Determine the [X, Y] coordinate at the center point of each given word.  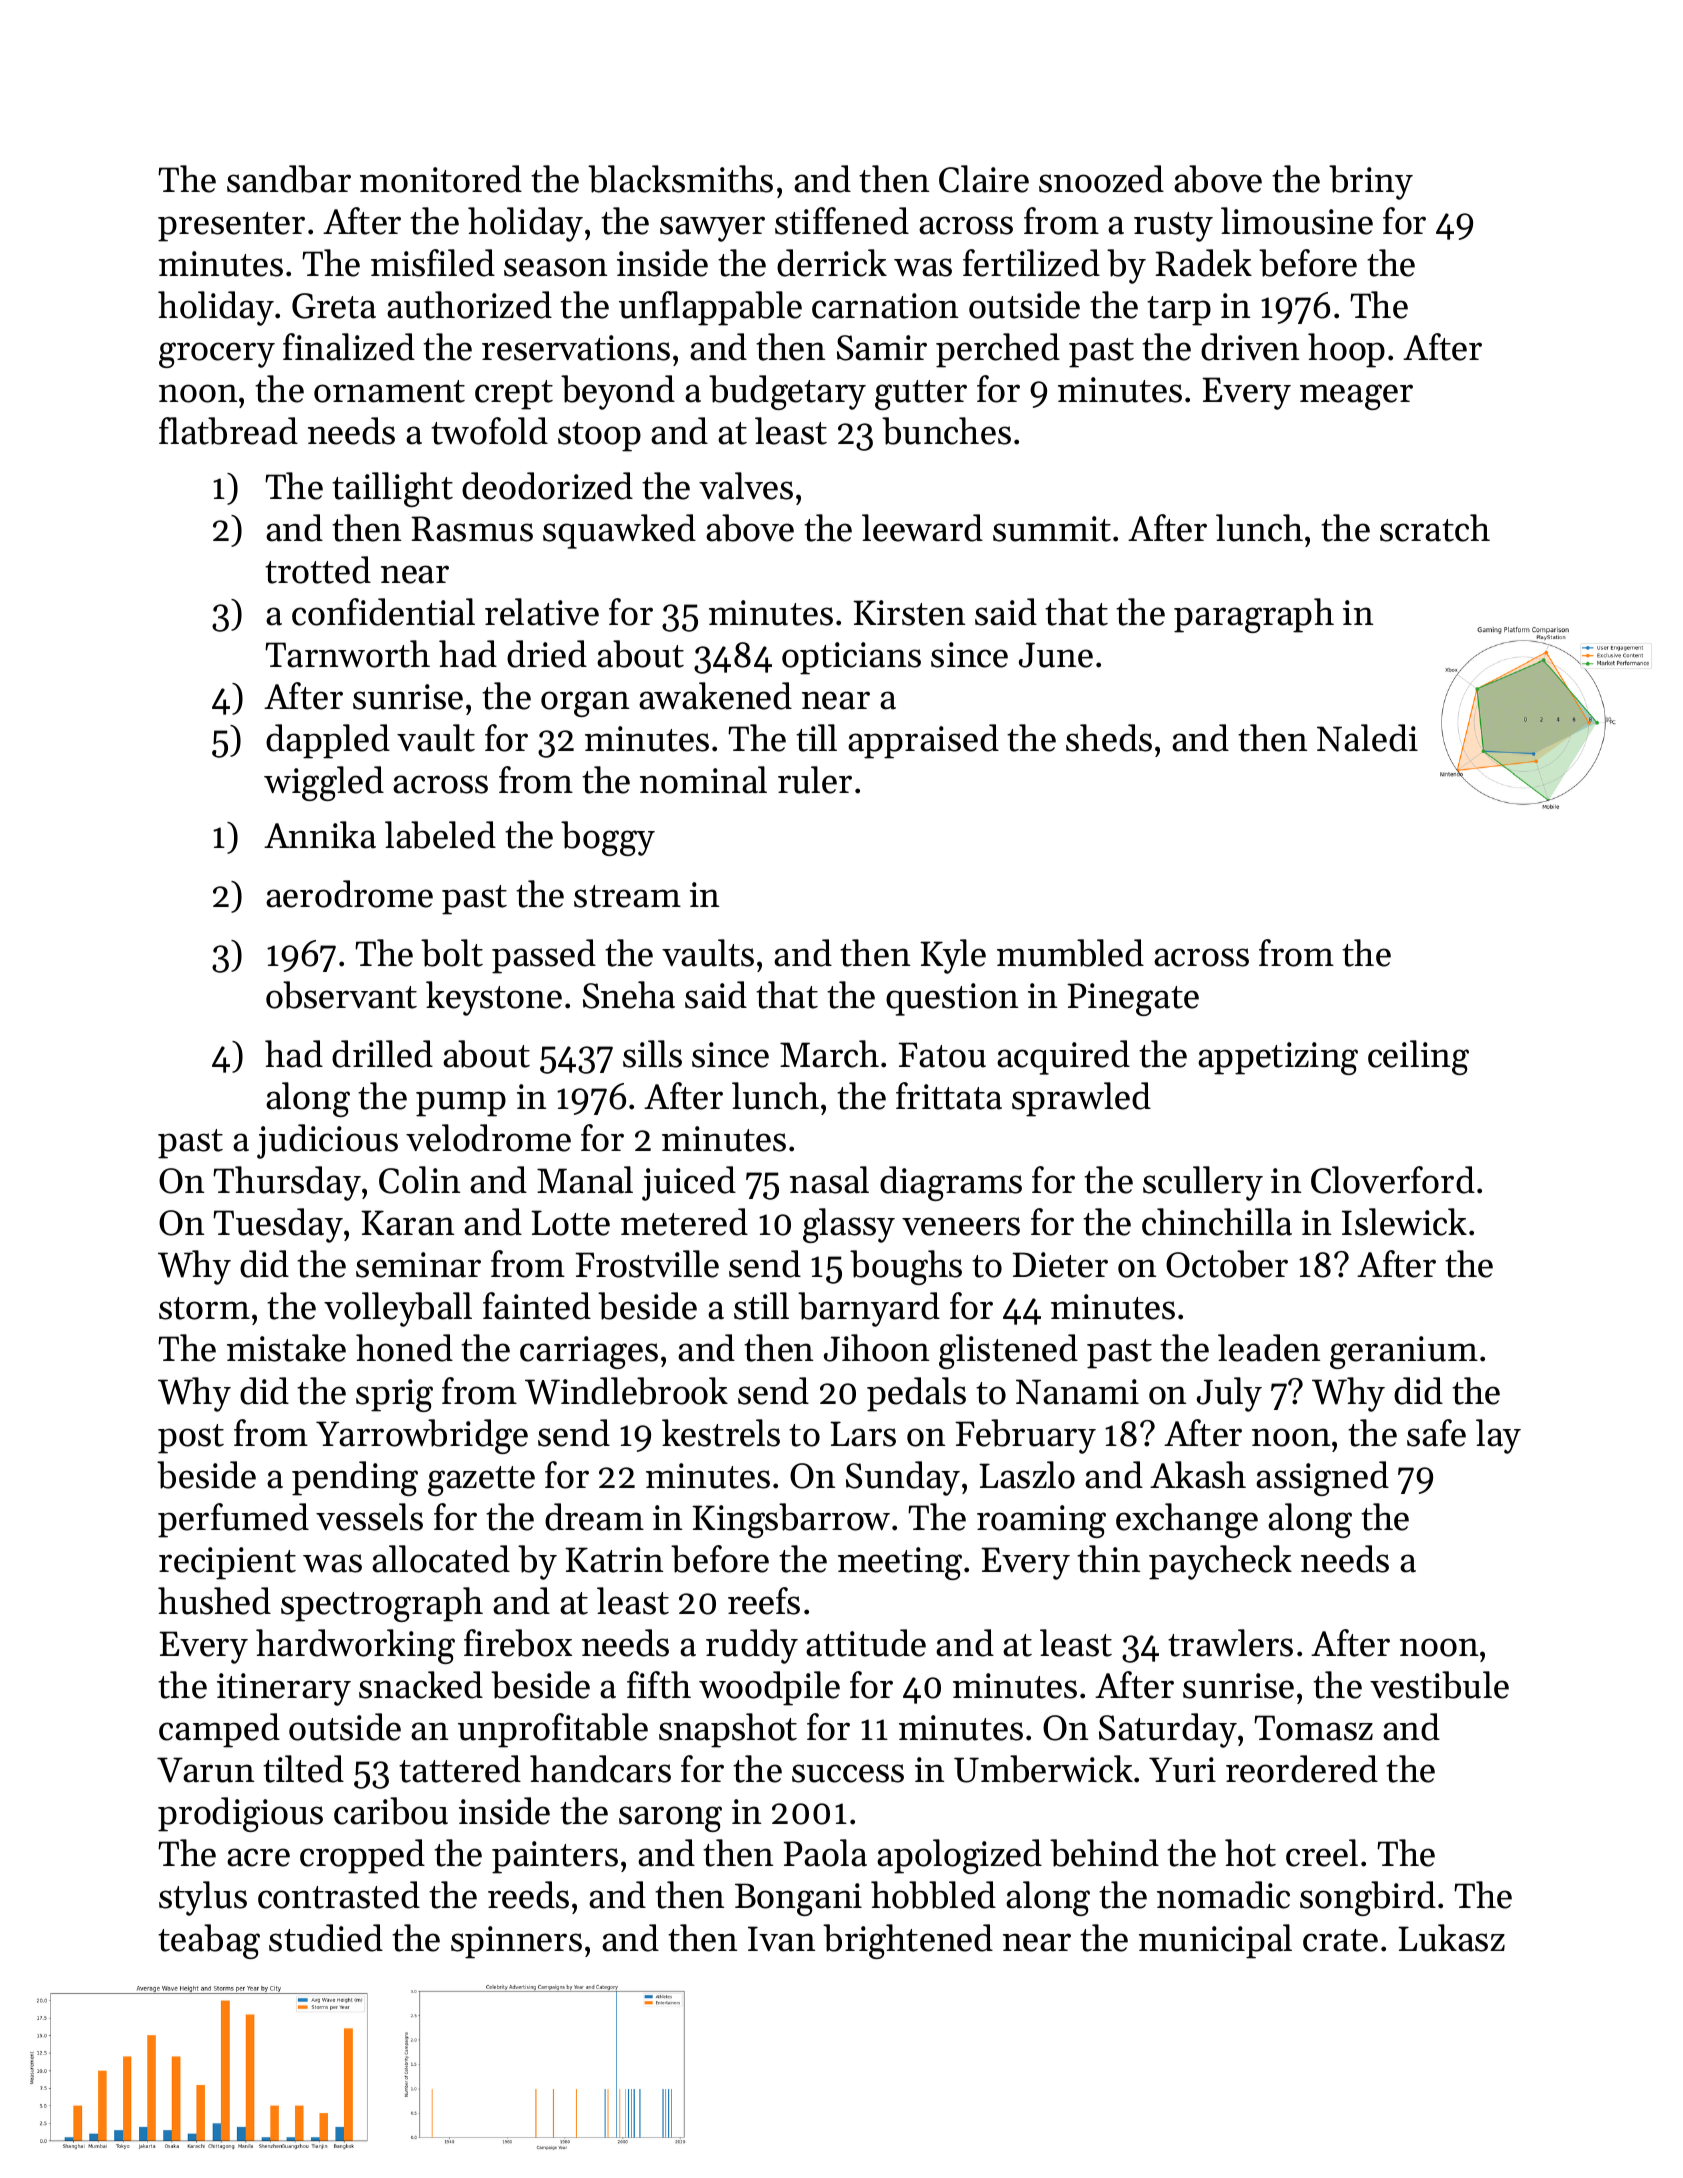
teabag [209, 1941]
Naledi [1367, 738]
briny [1371, 182]
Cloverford [1393, 1180]
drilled [382, 1054]
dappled [328, 741]
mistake [286, 1348]
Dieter [1060, 1265]
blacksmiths [680, 179]
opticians [851, 658]
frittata [949, 1096]
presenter [231, 227]
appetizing [1278, 1058]
